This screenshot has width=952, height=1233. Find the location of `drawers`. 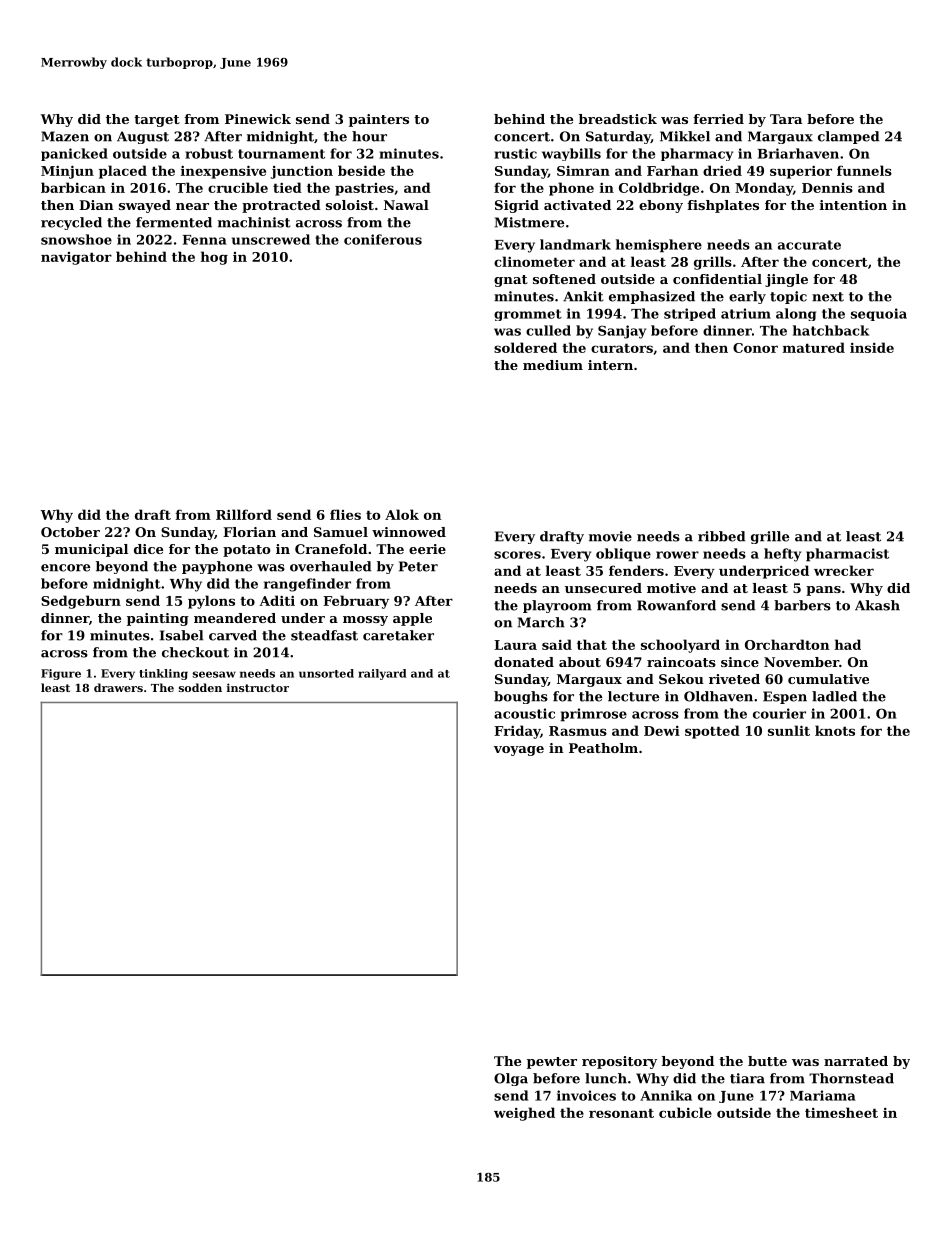

drawers is located at coordinates (118, 687).
